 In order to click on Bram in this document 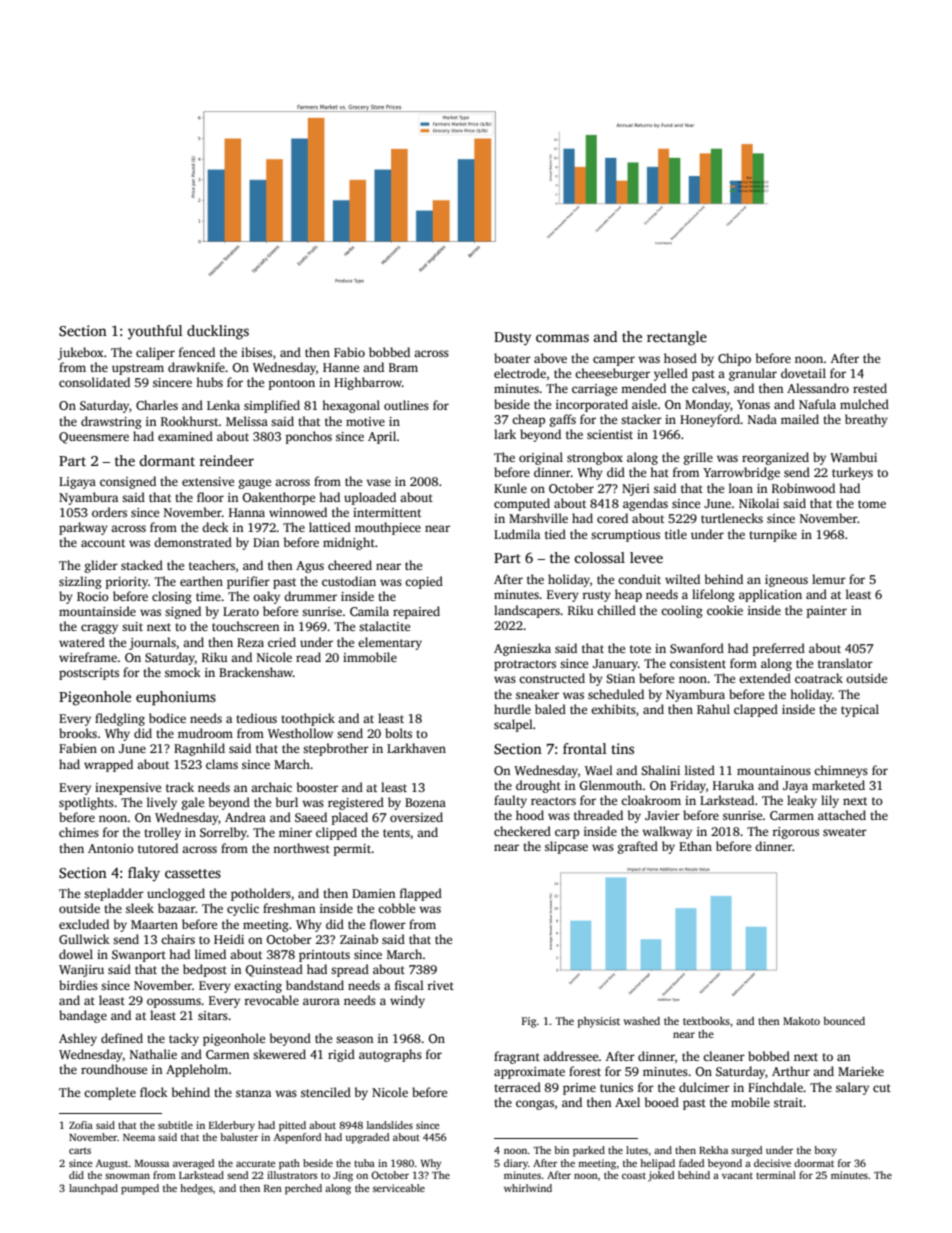, I will do `click(403, 367)`.
